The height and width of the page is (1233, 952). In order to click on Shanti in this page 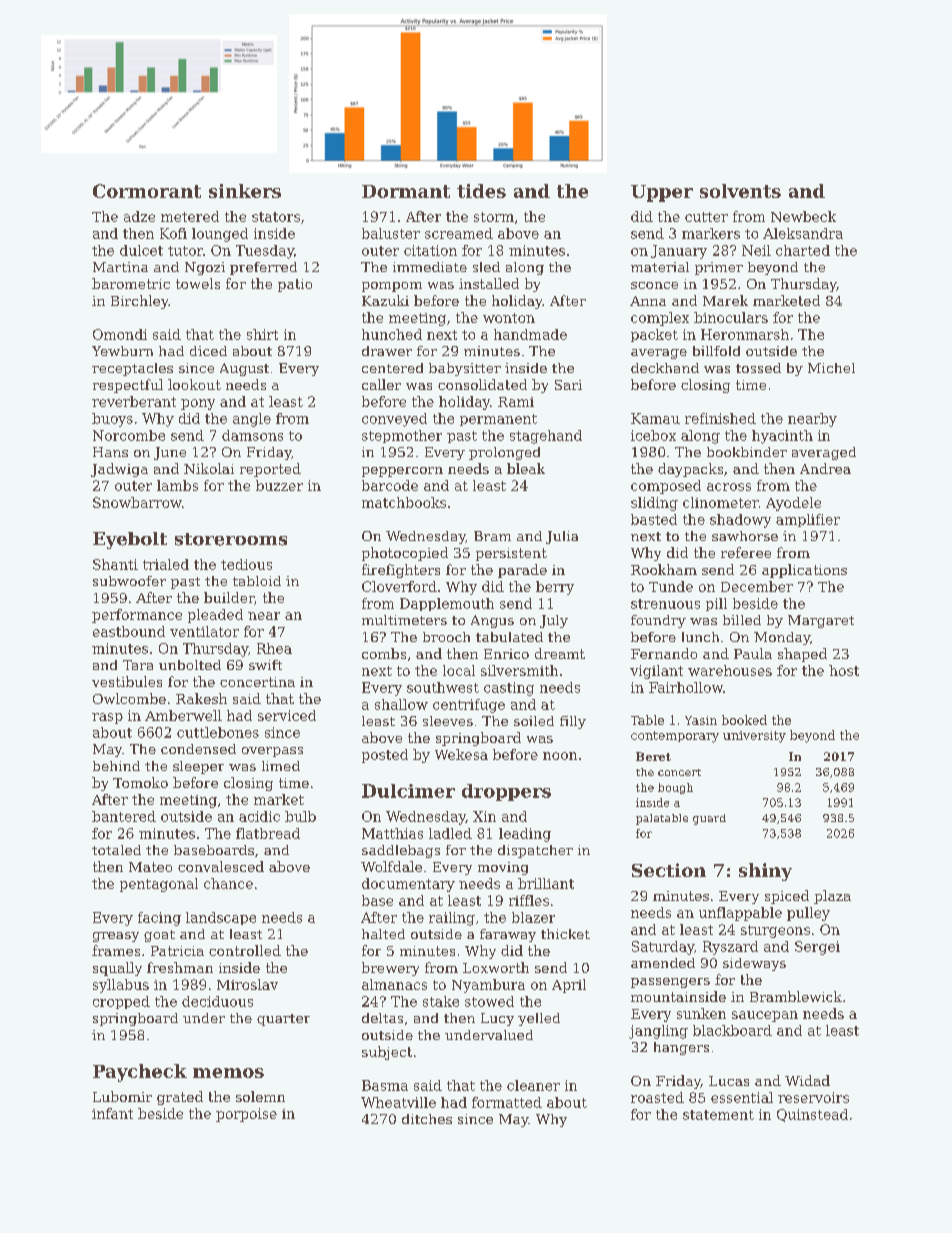, I will do `click(115, 564)`.
